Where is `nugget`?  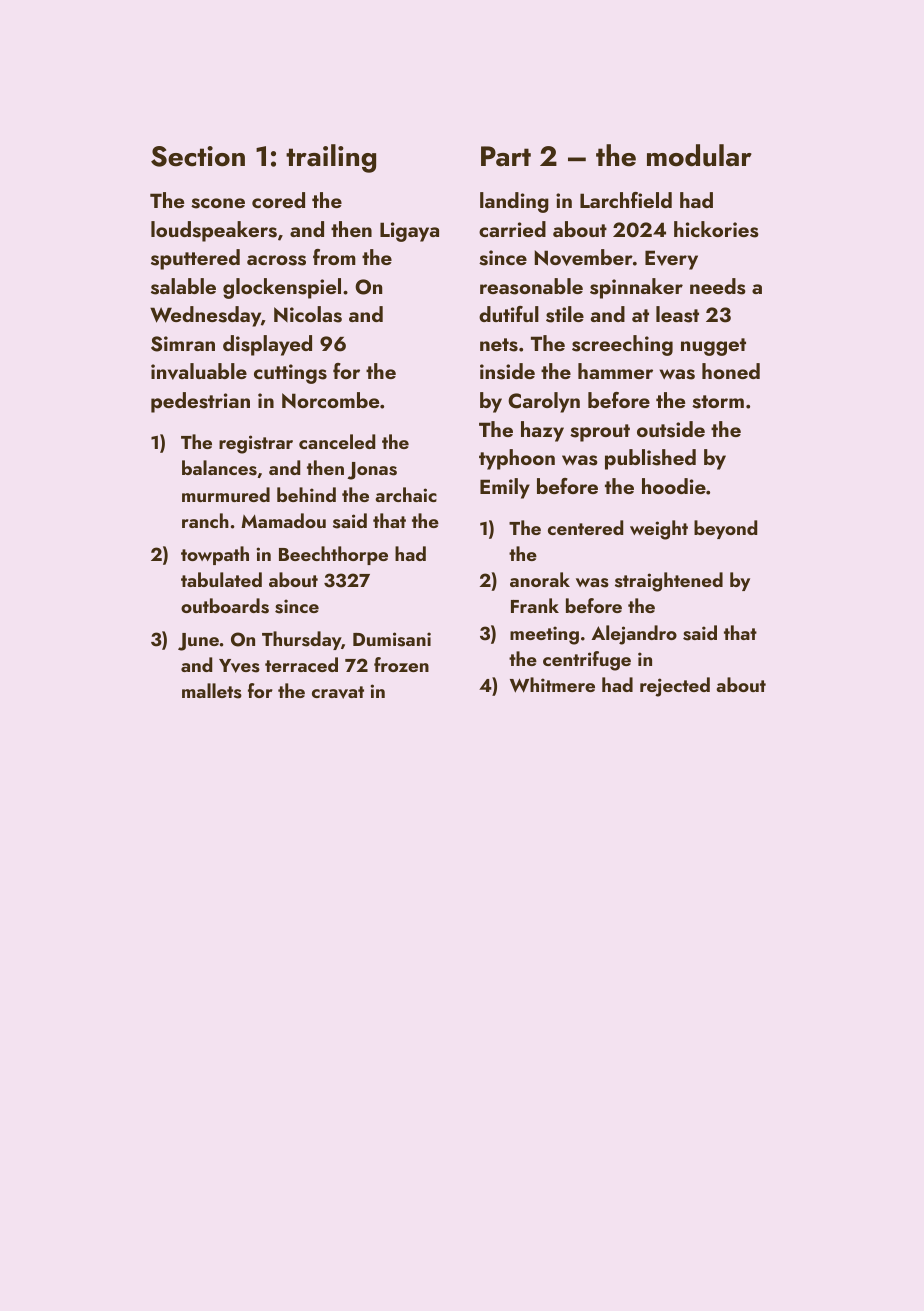
nugget is located at coordinates (713, 347).
